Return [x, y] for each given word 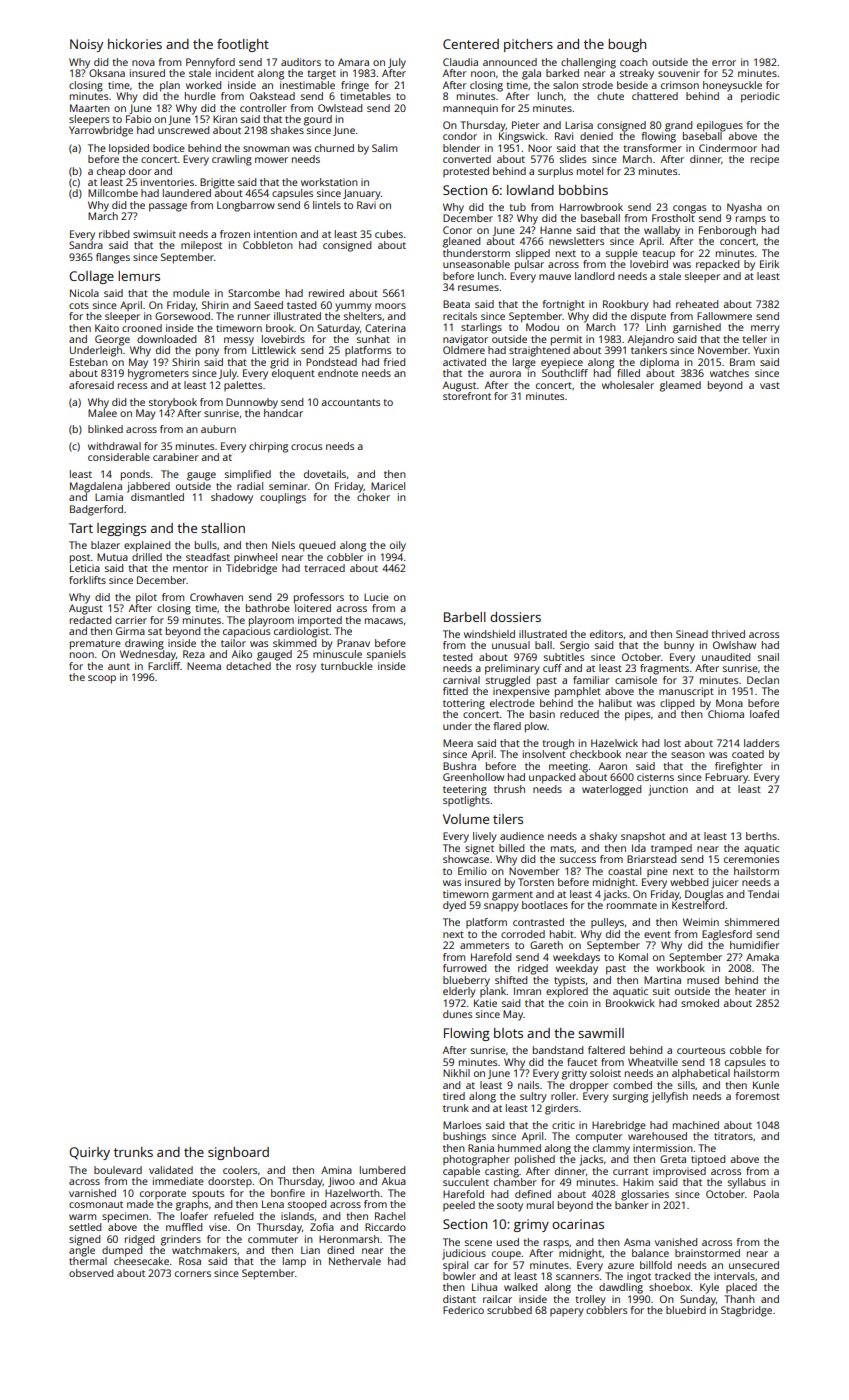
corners [193, 1274]
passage [168, 207]
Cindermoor [728, 148]
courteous [701, 1050]
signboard [238, 1153]
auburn [218, 429]
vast [770, 385]
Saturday [338, 329]
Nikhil [456, 1073]
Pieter [526, 125]
